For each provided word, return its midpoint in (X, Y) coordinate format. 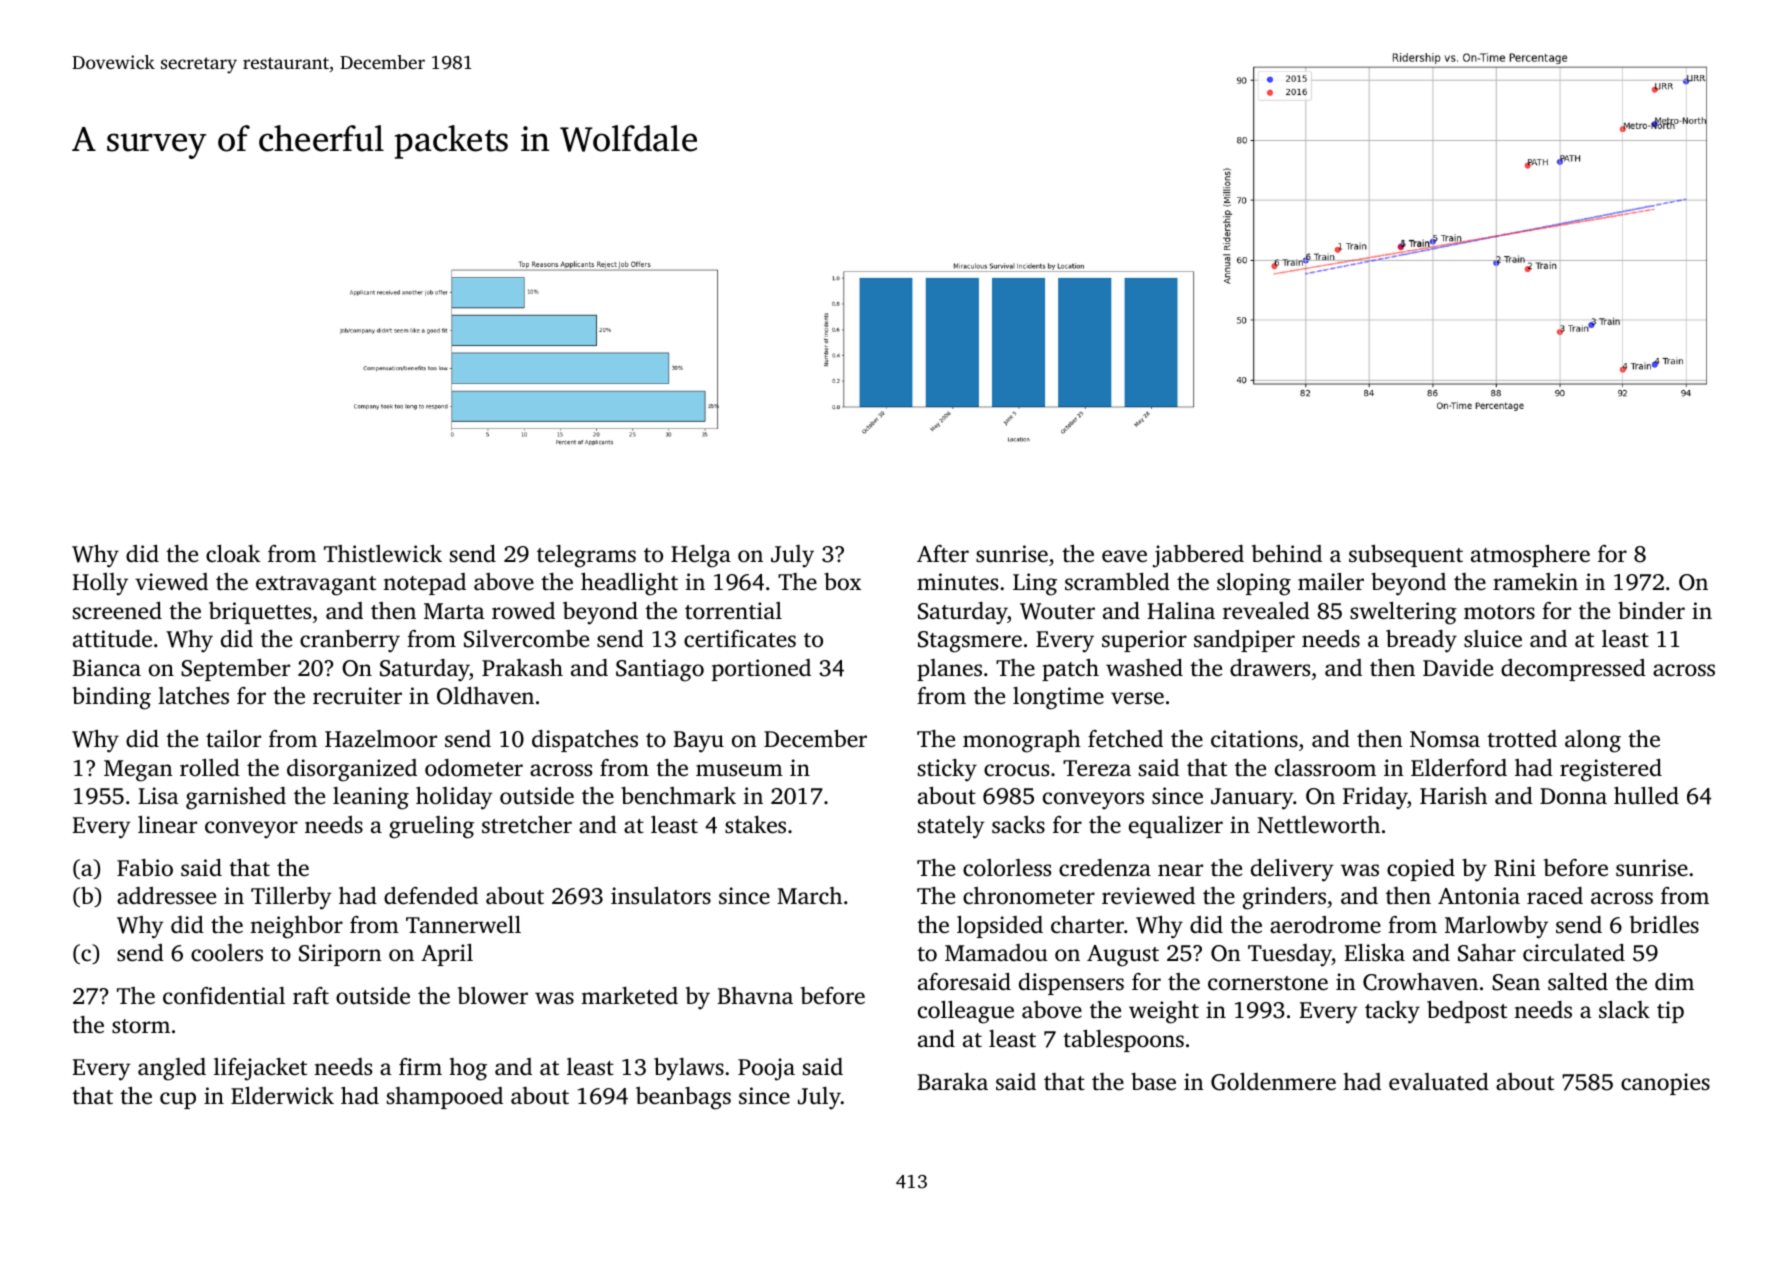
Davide (1458, 668)
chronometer (1029, 896)
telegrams (586, 556)
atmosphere (1530, 556)
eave (1124, 556)
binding (111, 698)
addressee (166, 896)
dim (1674, 981)
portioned (761, 670)
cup (178, 1100)
